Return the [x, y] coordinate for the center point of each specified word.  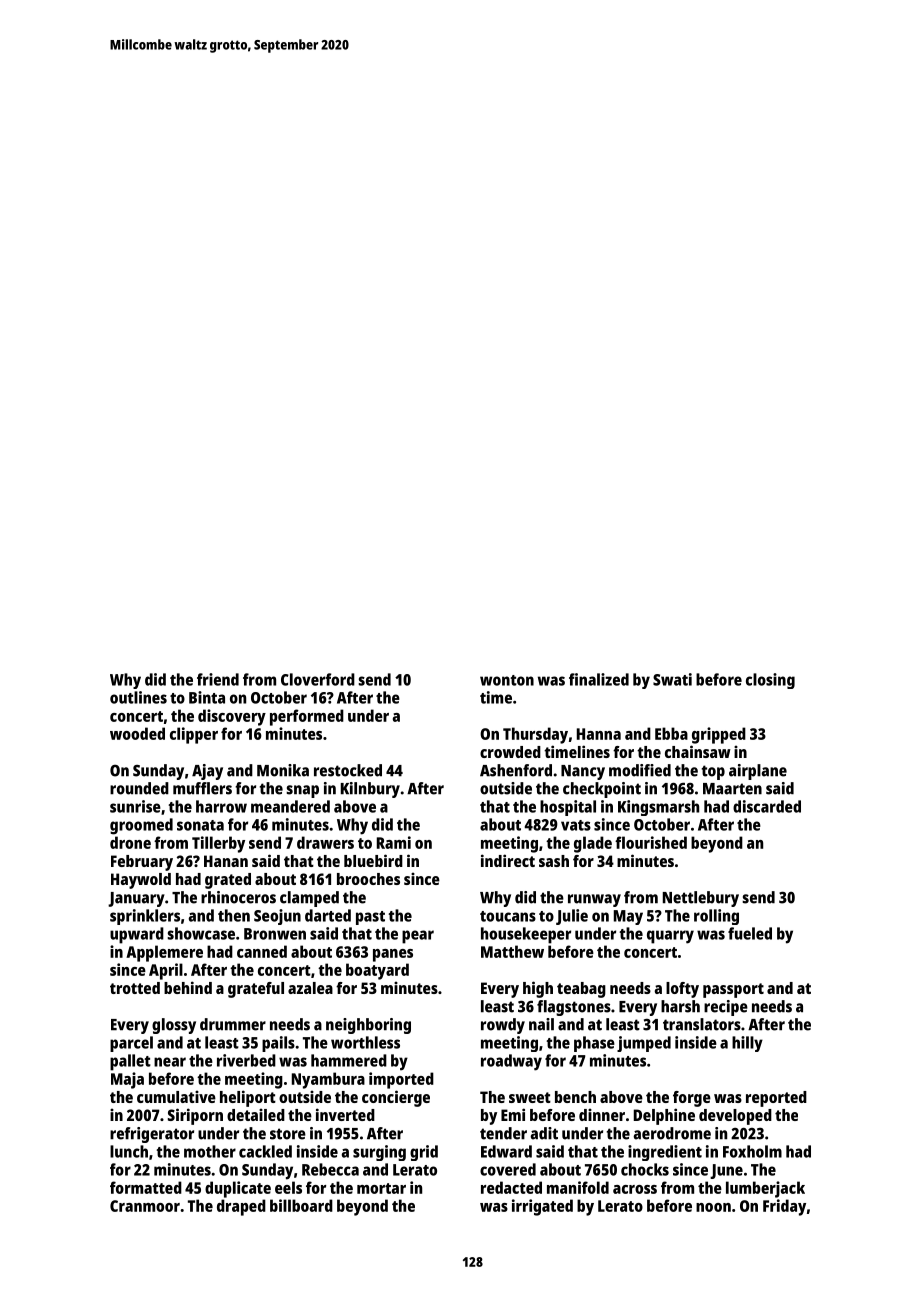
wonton [507, 680]
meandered [290, 806]
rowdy [503, 1026]
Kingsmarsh [658, 808]
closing [770, 681]
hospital [568, 808]
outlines [138, 697]
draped [241, 1207]
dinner [602, 1114]
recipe [726, 1008]
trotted [135, 988]
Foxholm [752, 1151]
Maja [127, 1080]
